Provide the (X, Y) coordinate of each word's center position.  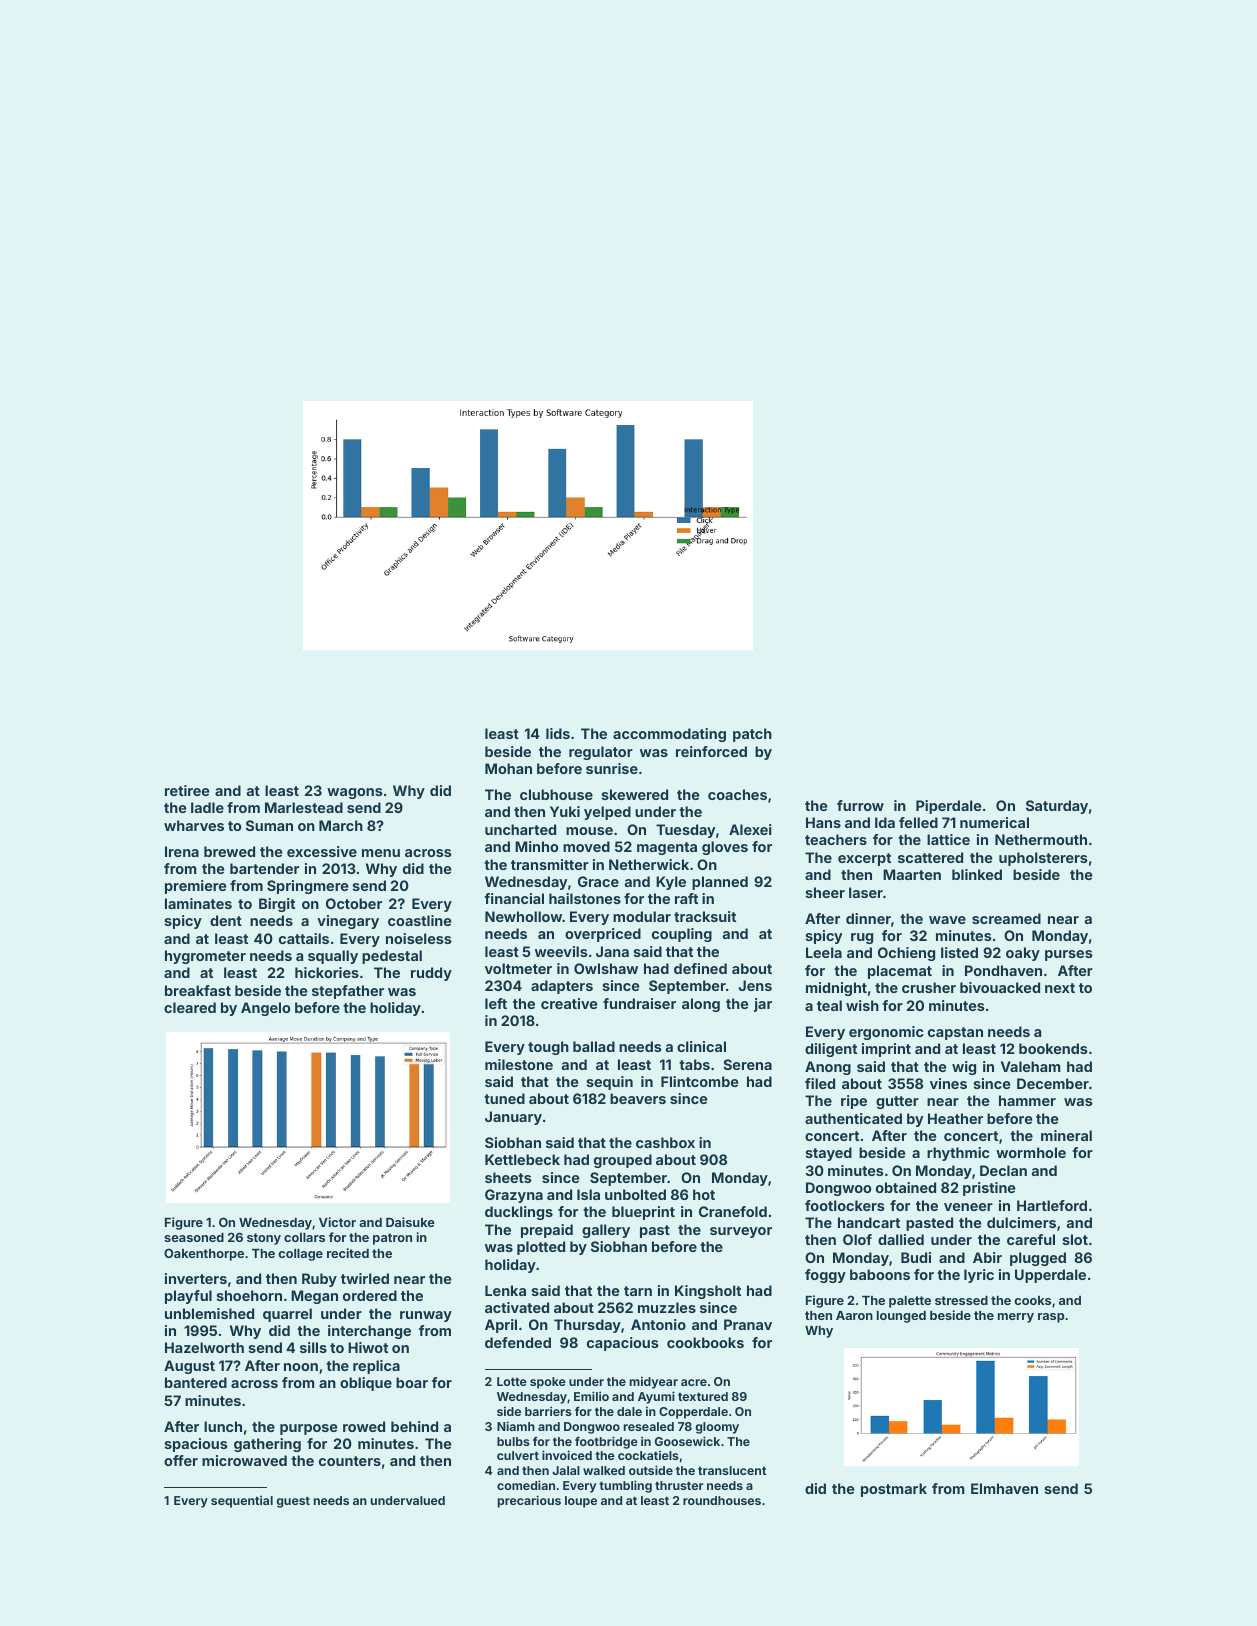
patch (752, 735)
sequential (242, 1501)
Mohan (508, 768)
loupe (581, 1502)
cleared (190, 1007)
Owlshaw (606, 968)
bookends (1053, 1048)
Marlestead (304, 807)
